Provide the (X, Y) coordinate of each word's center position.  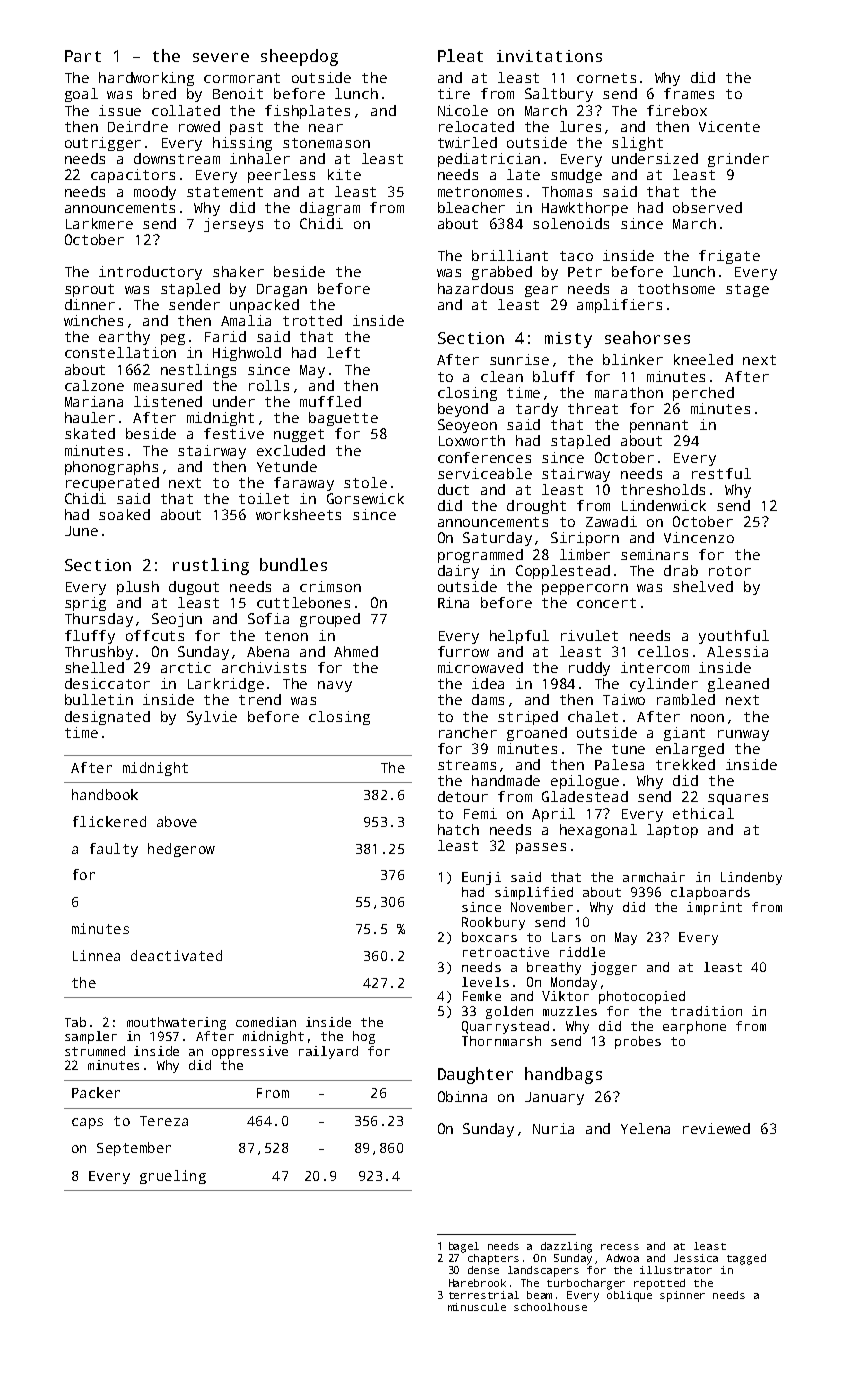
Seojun (177, 620)
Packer (96, 1092)
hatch (458, 829)
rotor (730, 571)
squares (738, 799)
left (343, 352)
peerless (281, 176)
